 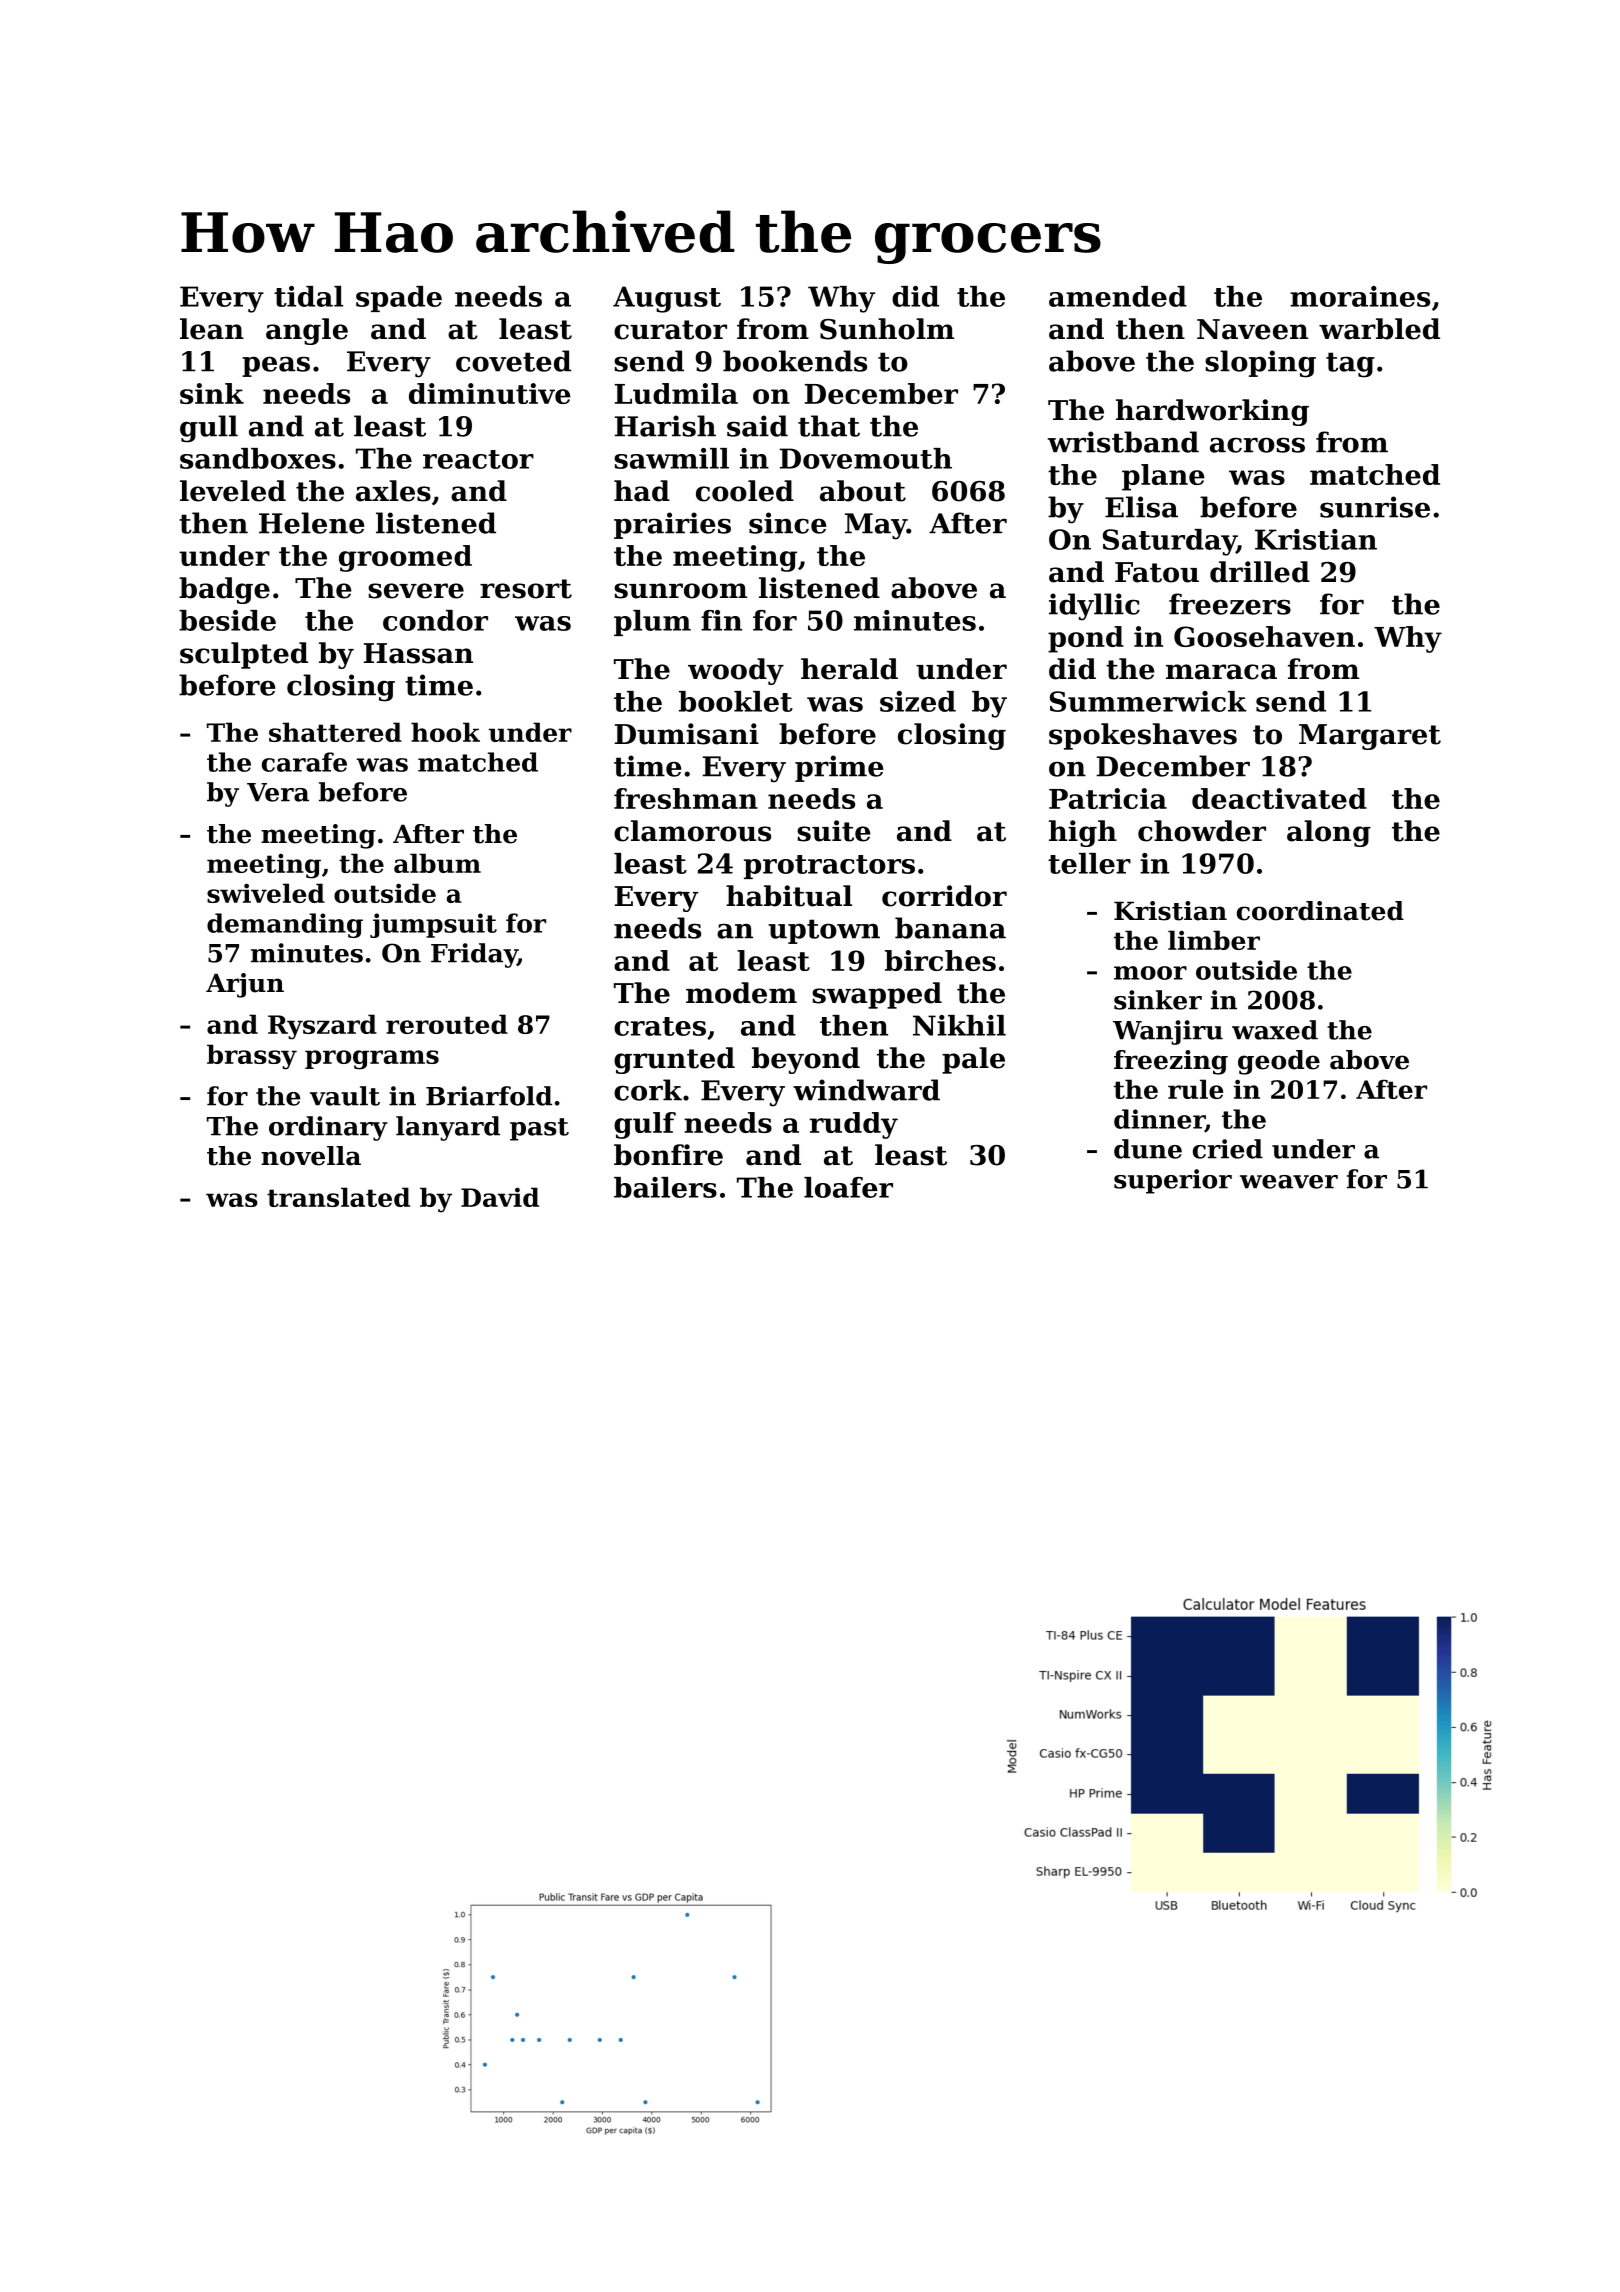 What do you see at coordinates (335, 732) in the image?
I see `shattered` at bounding box center [335, 732].
